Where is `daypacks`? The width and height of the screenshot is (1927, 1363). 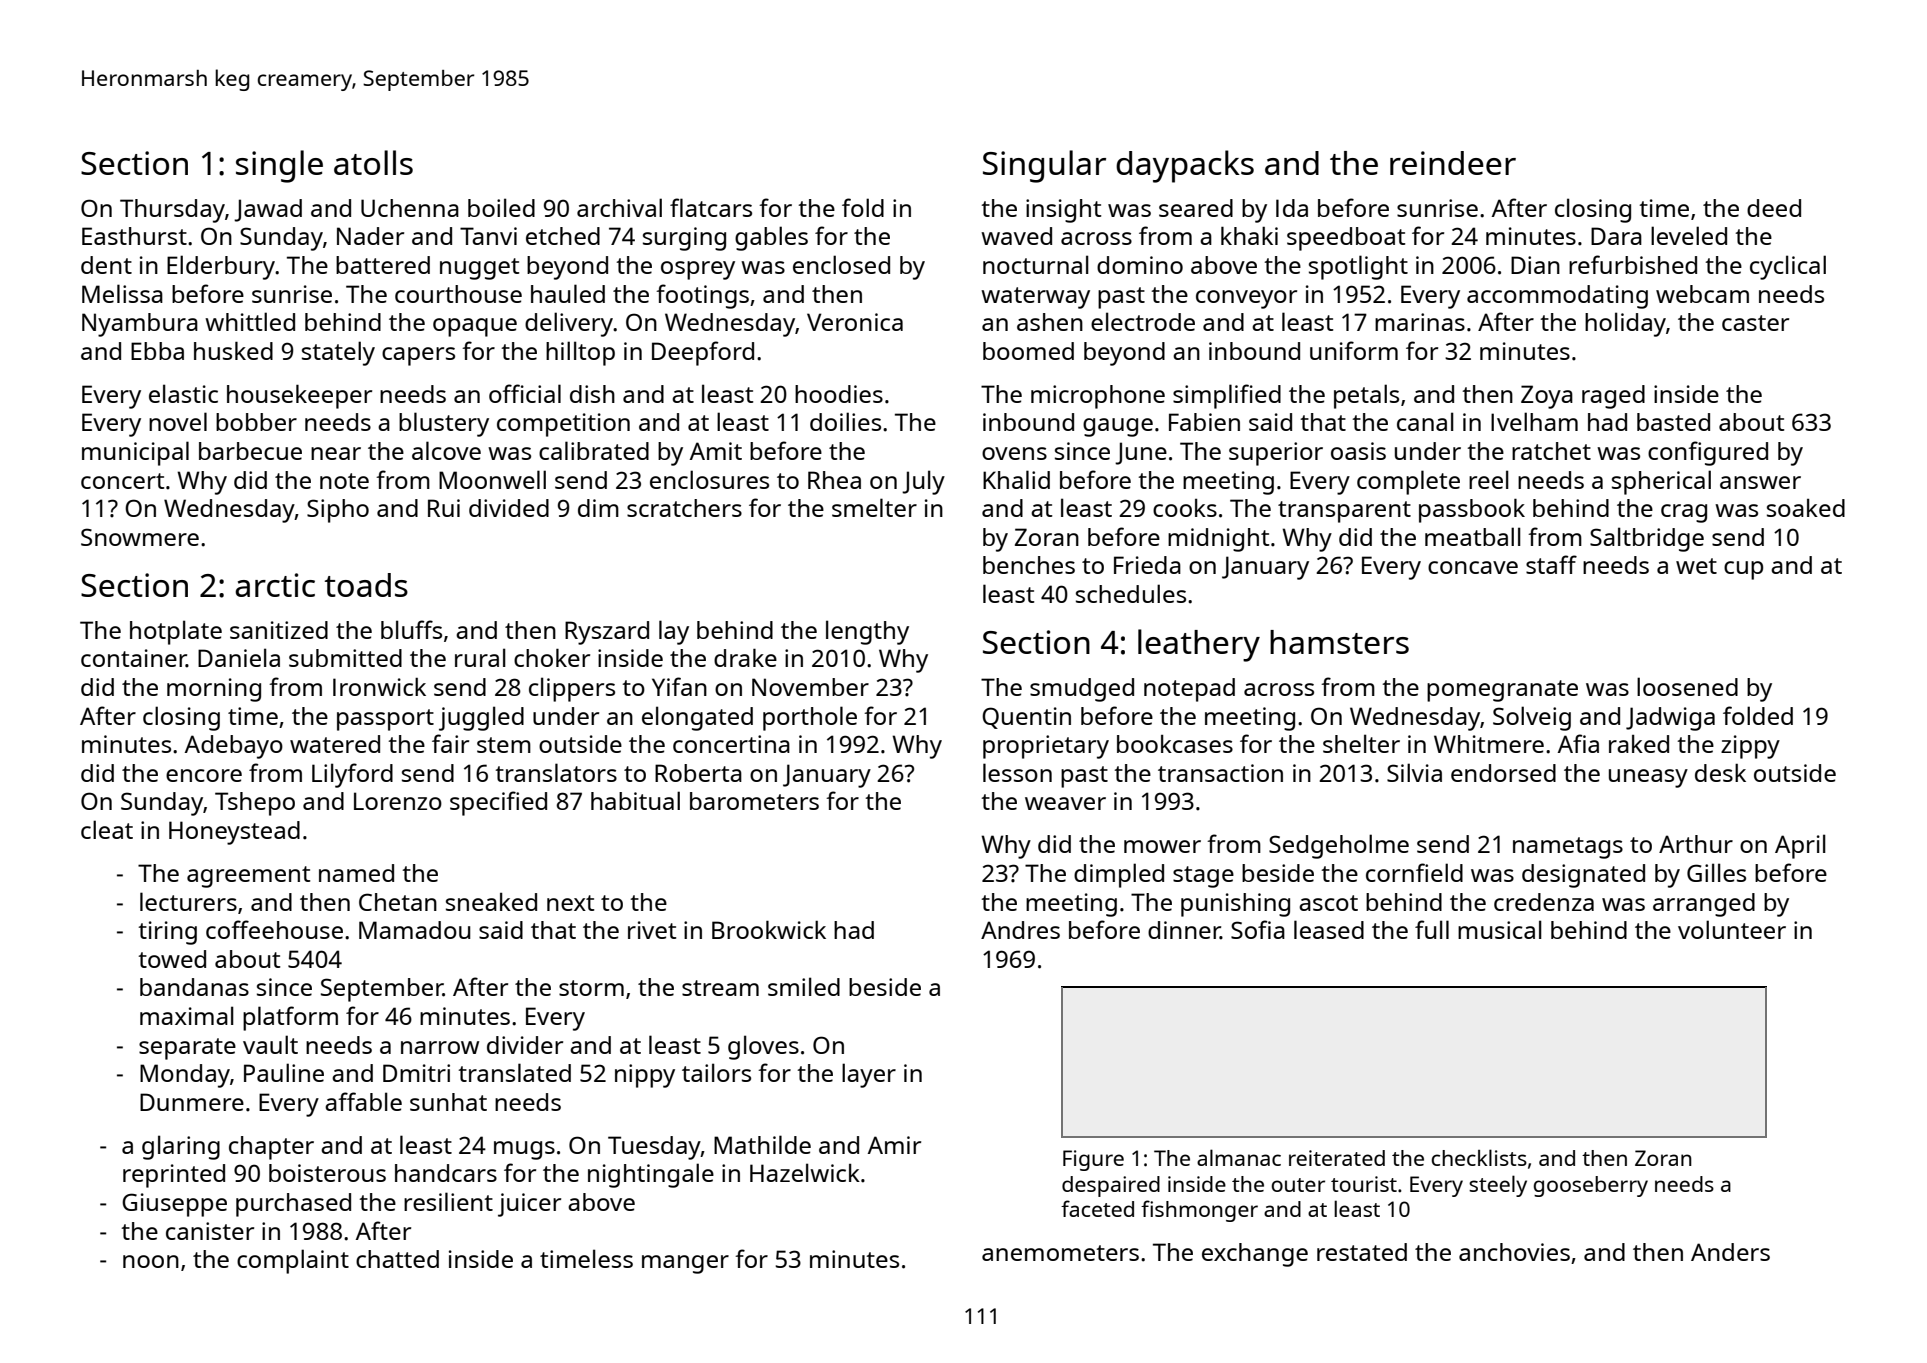
daypacks is located at coordinates (1185, 166).
